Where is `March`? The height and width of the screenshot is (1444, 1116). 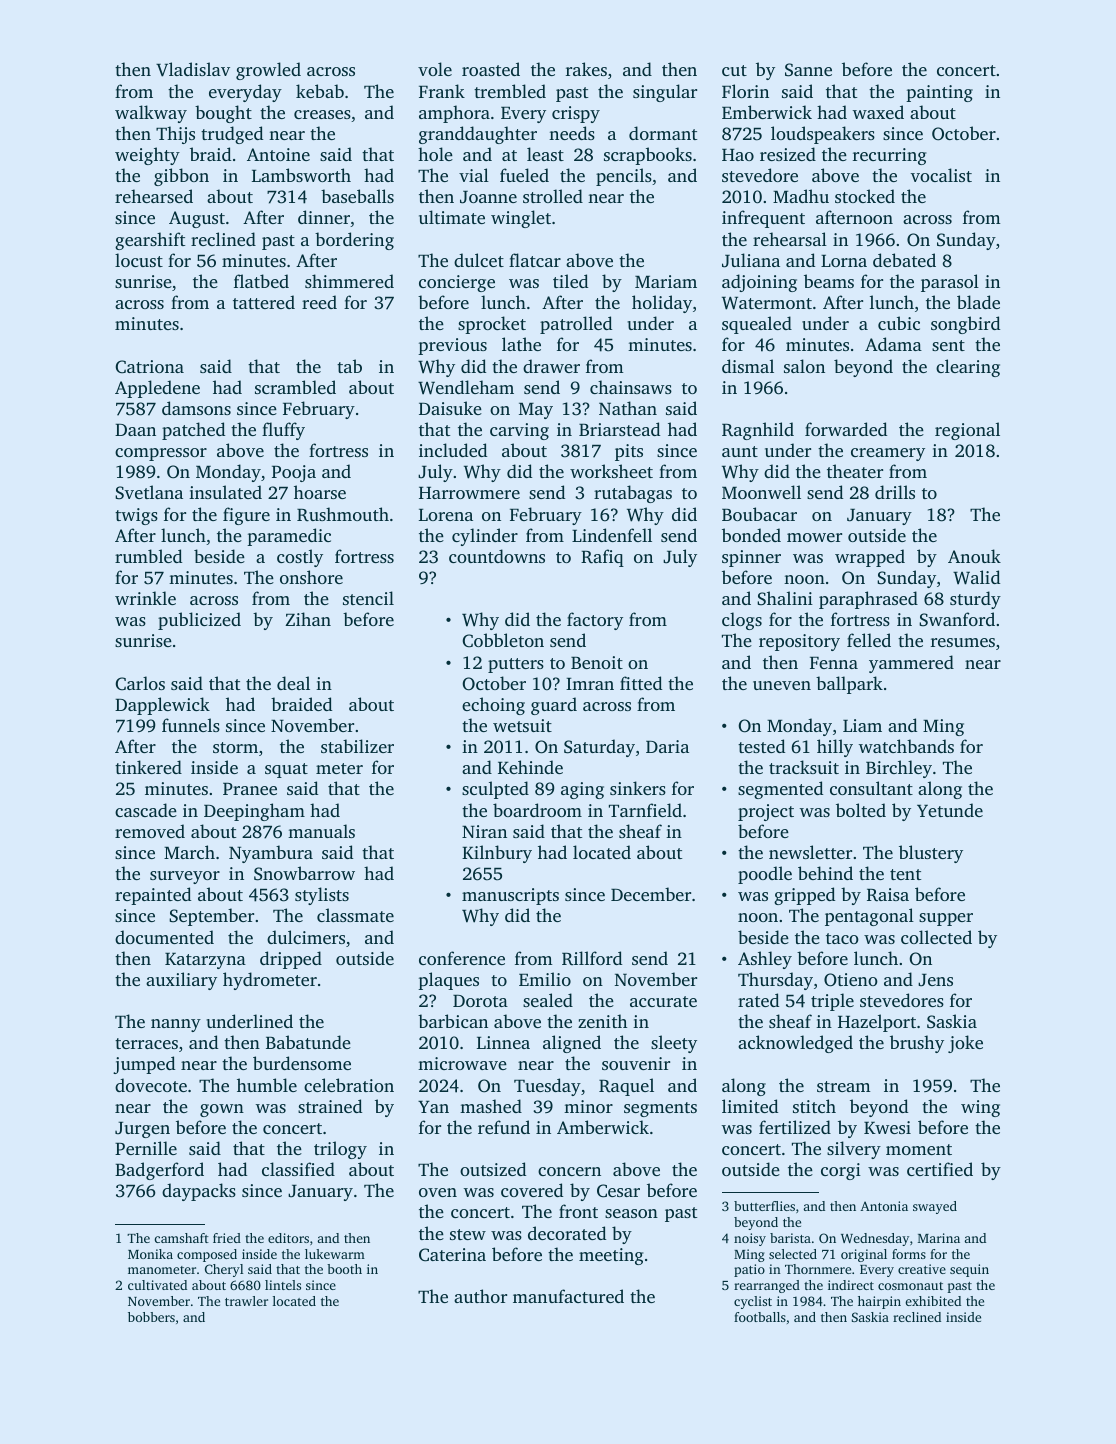
March is located at coordinates (189, 852).
